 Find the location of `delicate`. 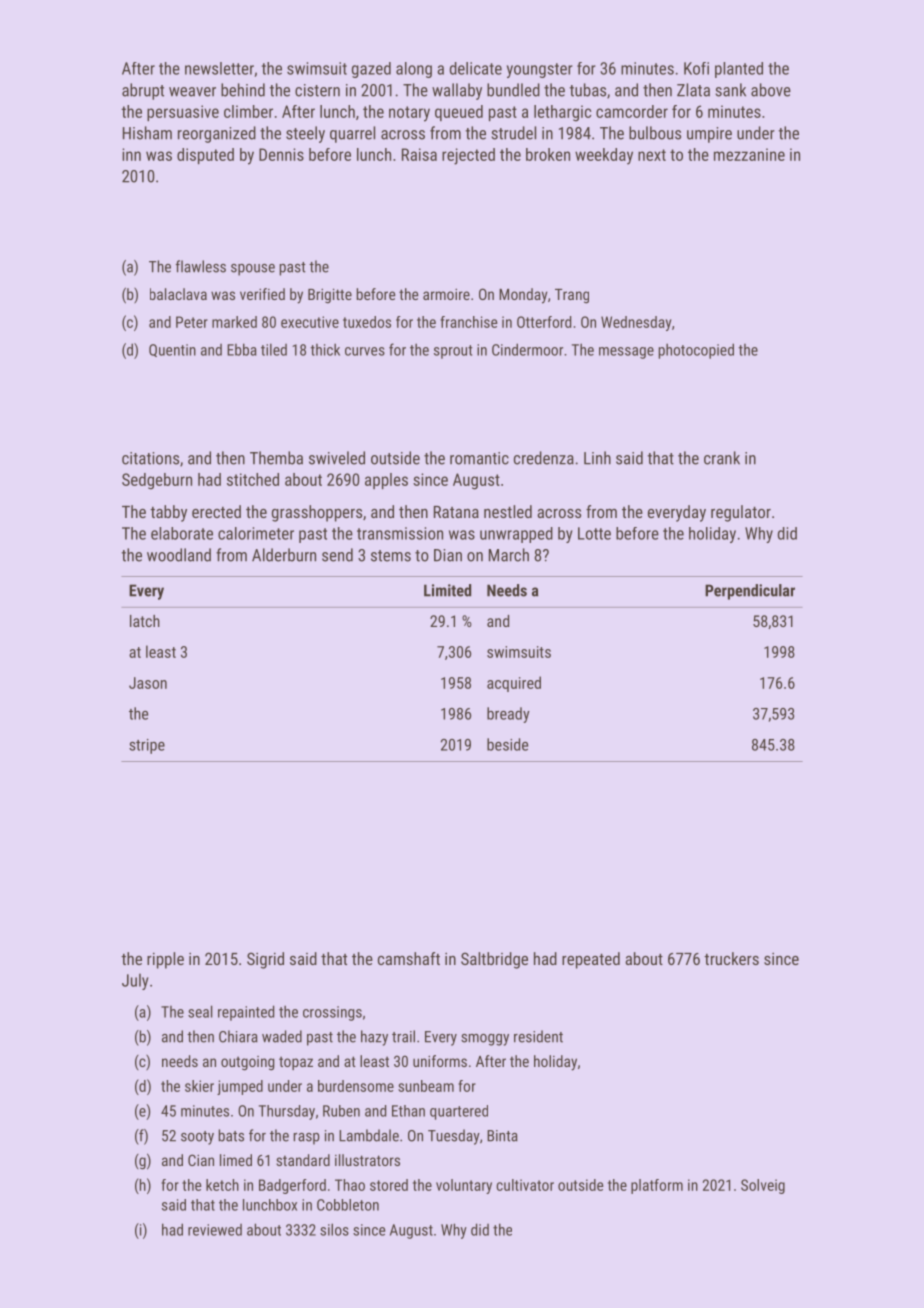

delicate is located at coordinates (476, 68).
